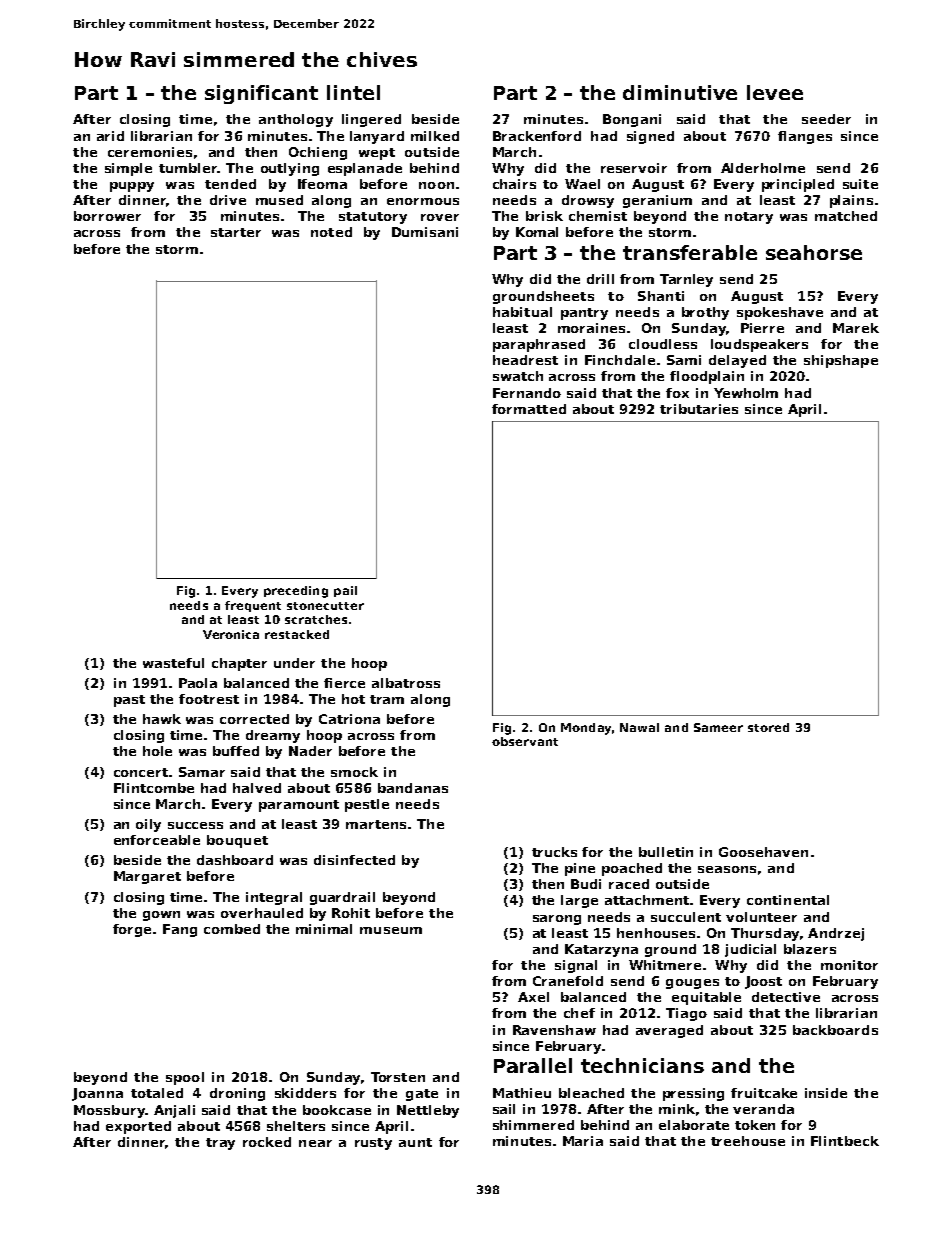 This image has width=952, height=1233. I want to click on shelters, so click(296, 1126).
